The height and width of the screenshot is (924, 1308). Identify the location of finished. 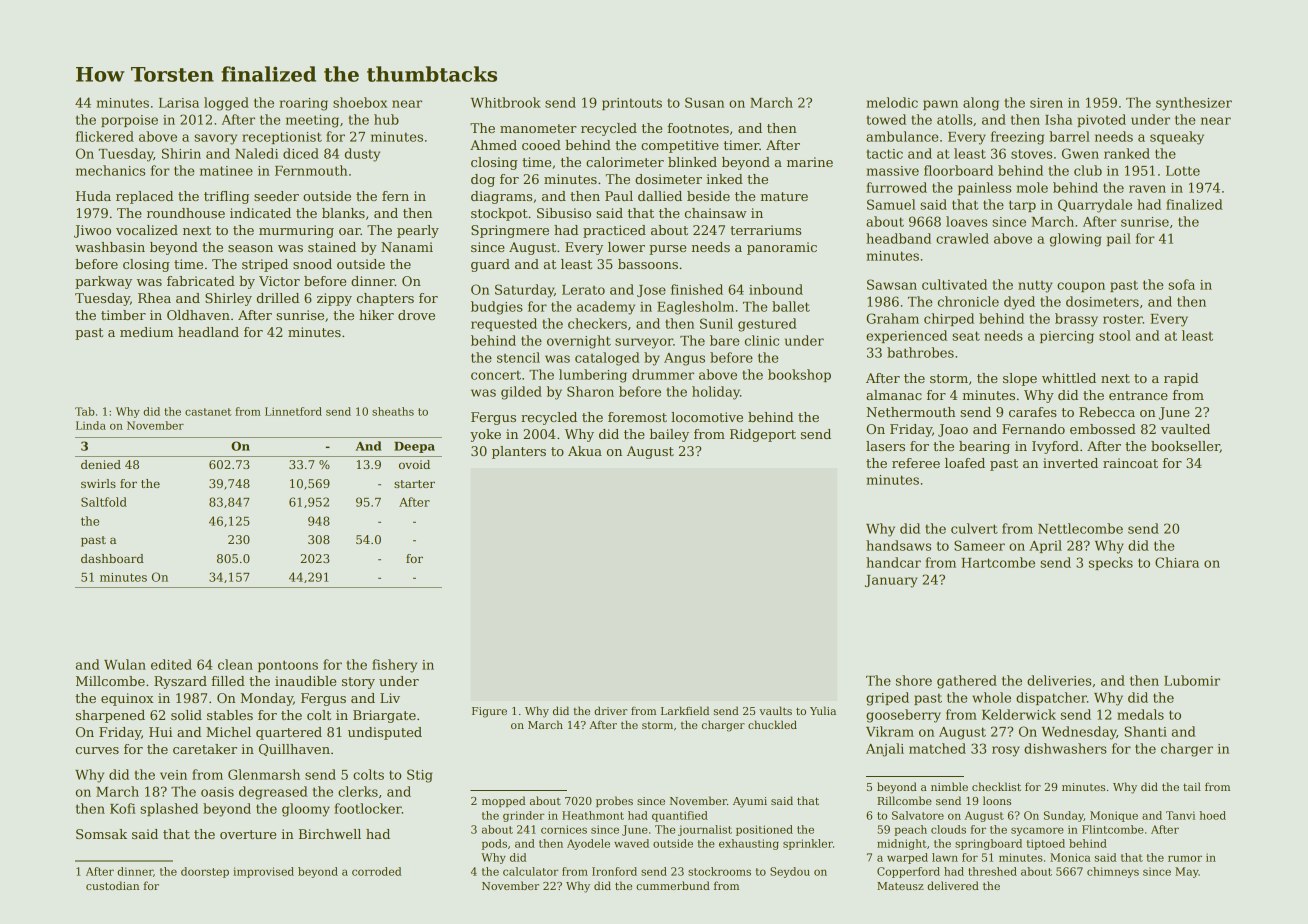
(697, 289).
